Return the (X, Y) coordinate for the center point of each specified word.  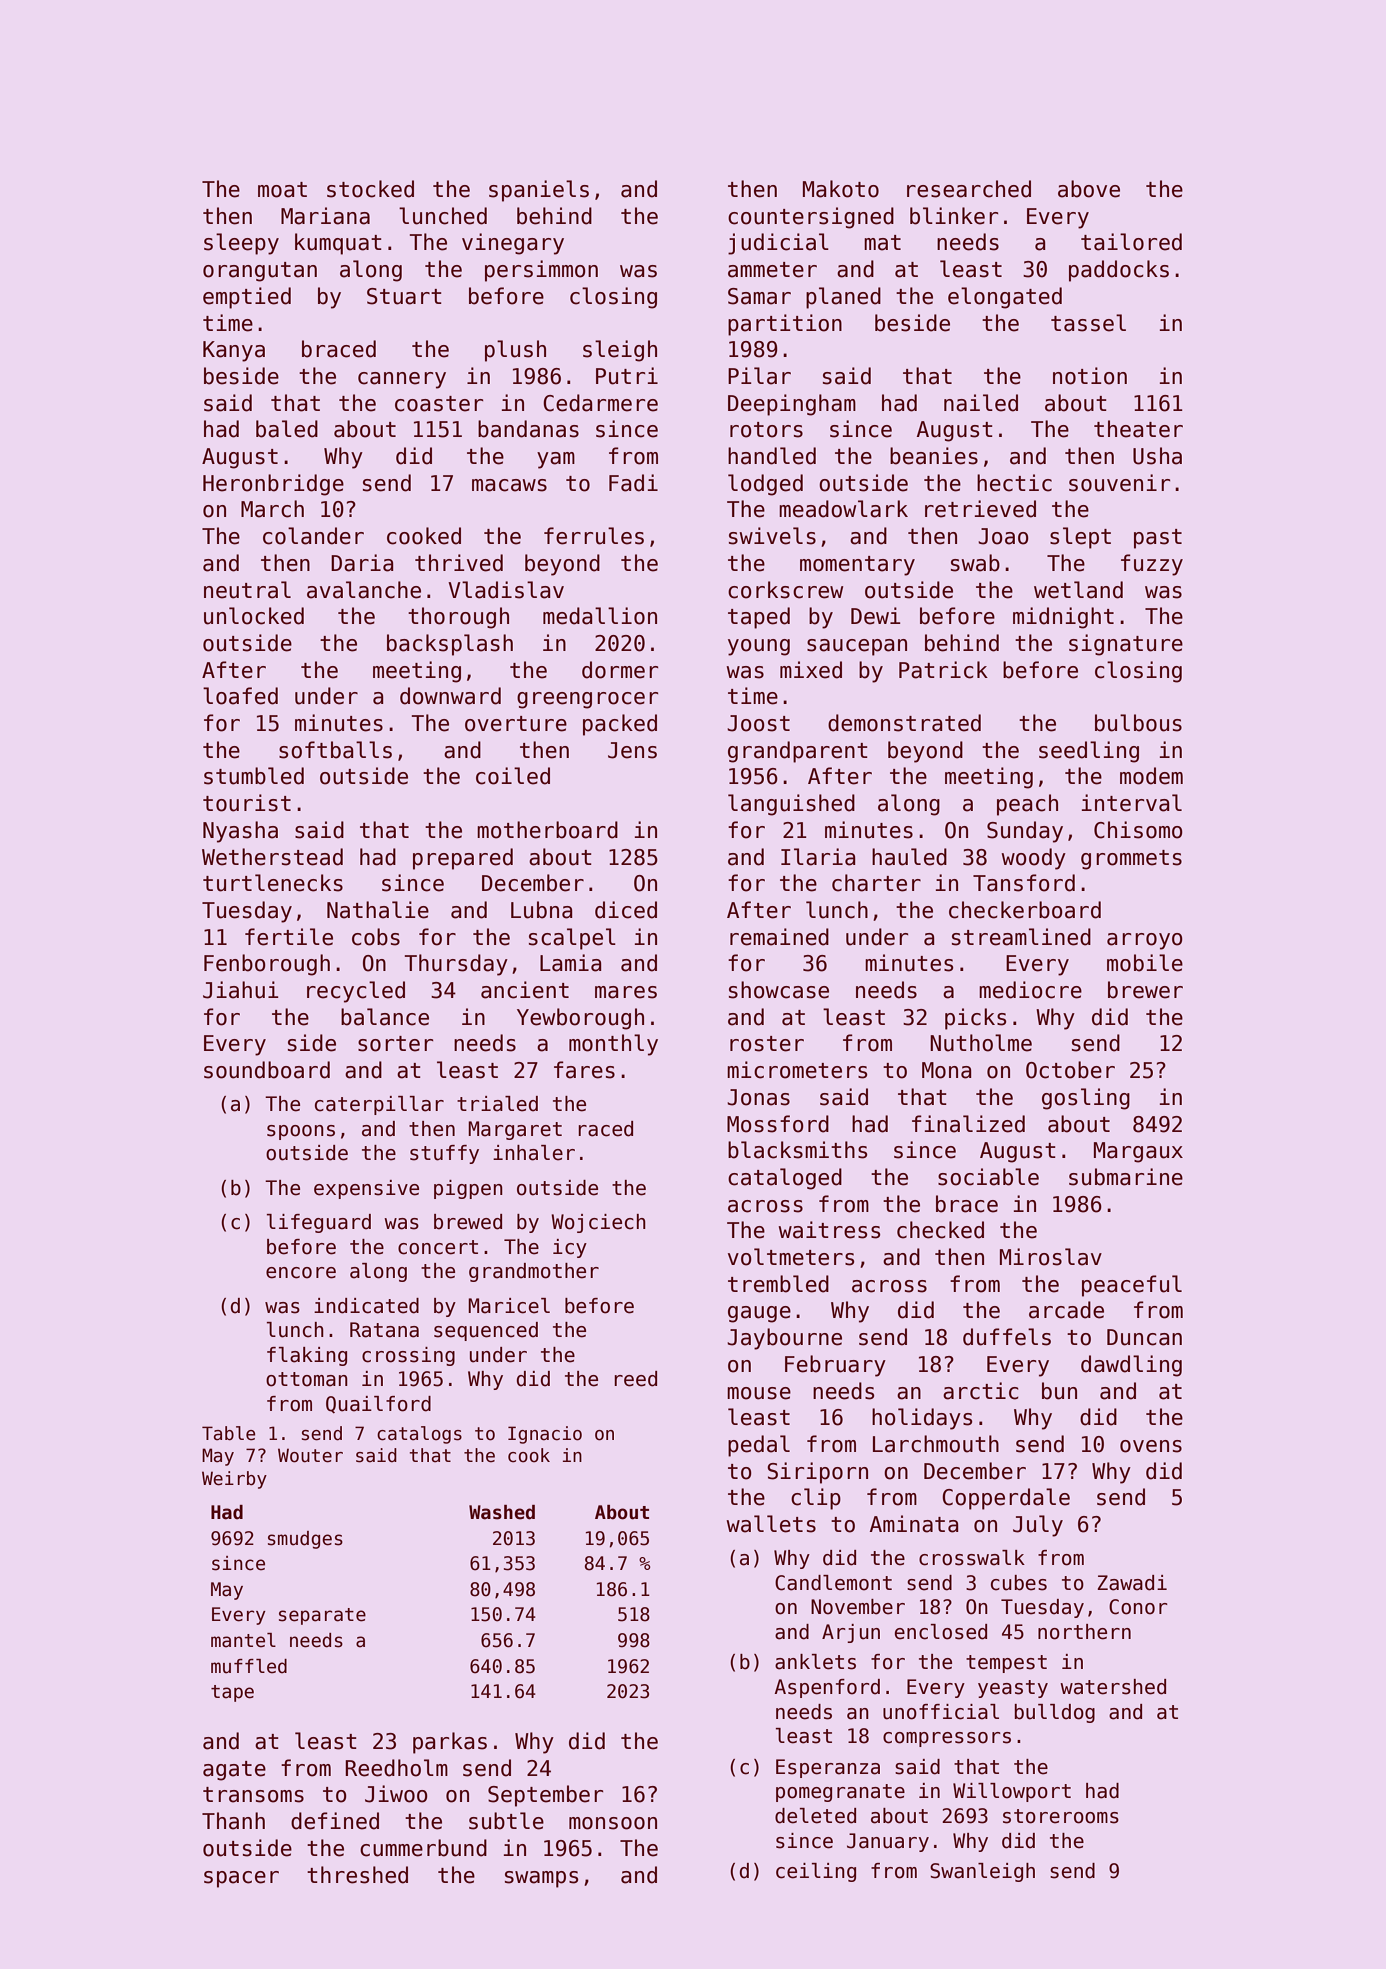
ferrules (594, 536)
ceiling (816, 1872)
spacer (241, 1879)
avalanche (364, 590)
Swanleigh (982, 1872)
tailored (1131, 242)
